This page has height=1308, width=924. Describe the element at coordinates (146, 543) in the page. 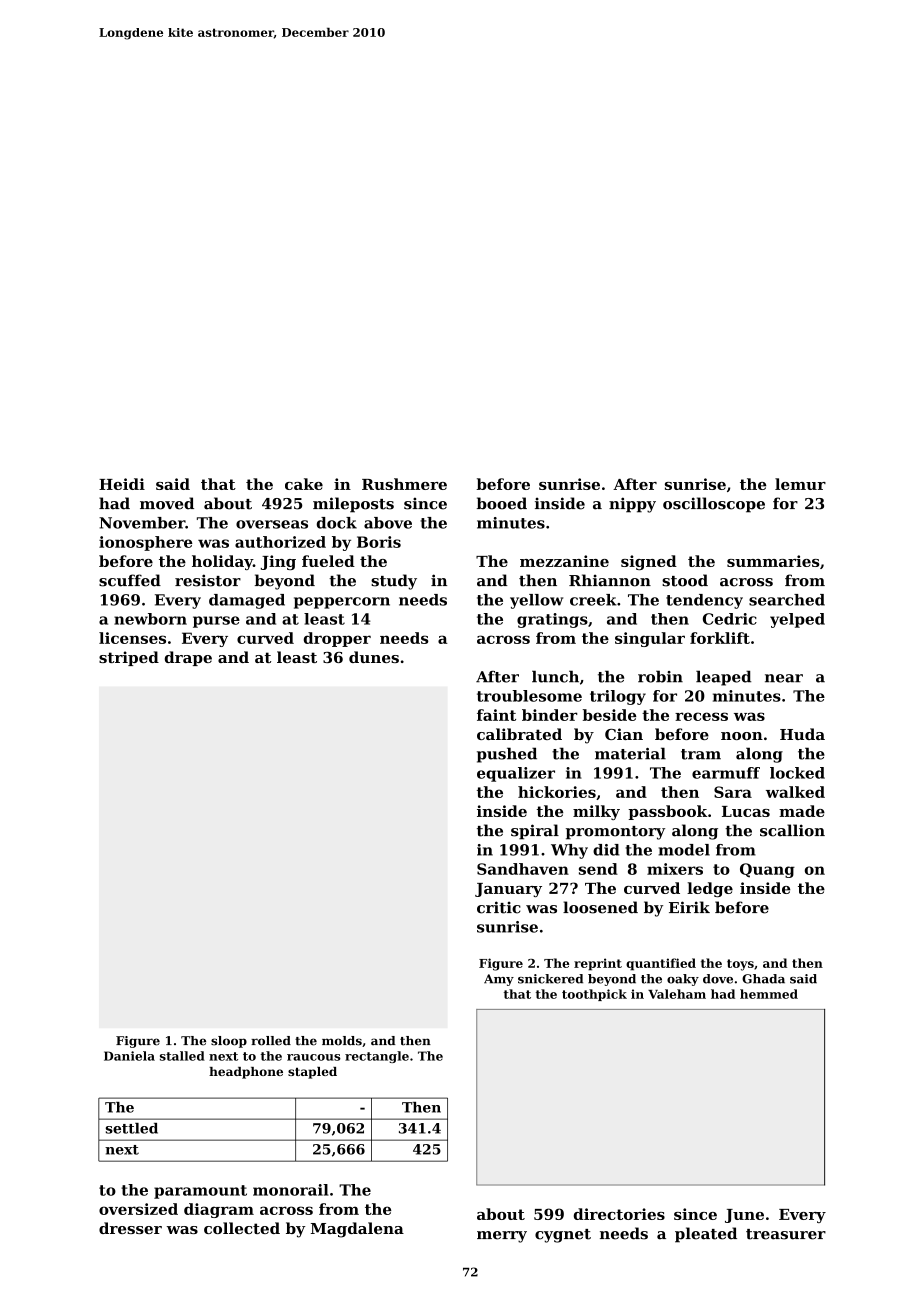

I see `ionosphere` at that location.
